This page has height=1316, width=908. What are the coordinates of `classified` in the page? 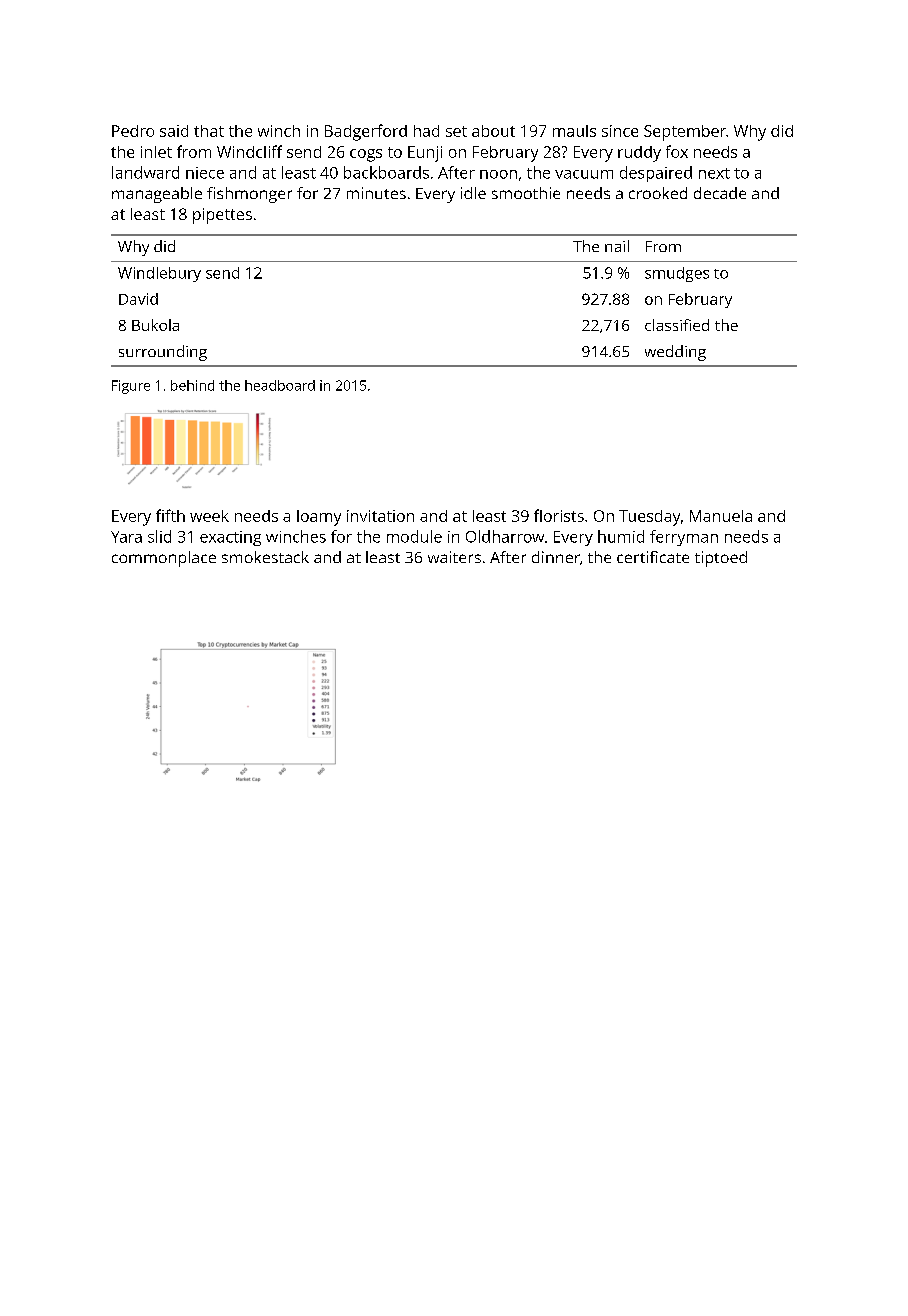 It's located at (677, 325).
